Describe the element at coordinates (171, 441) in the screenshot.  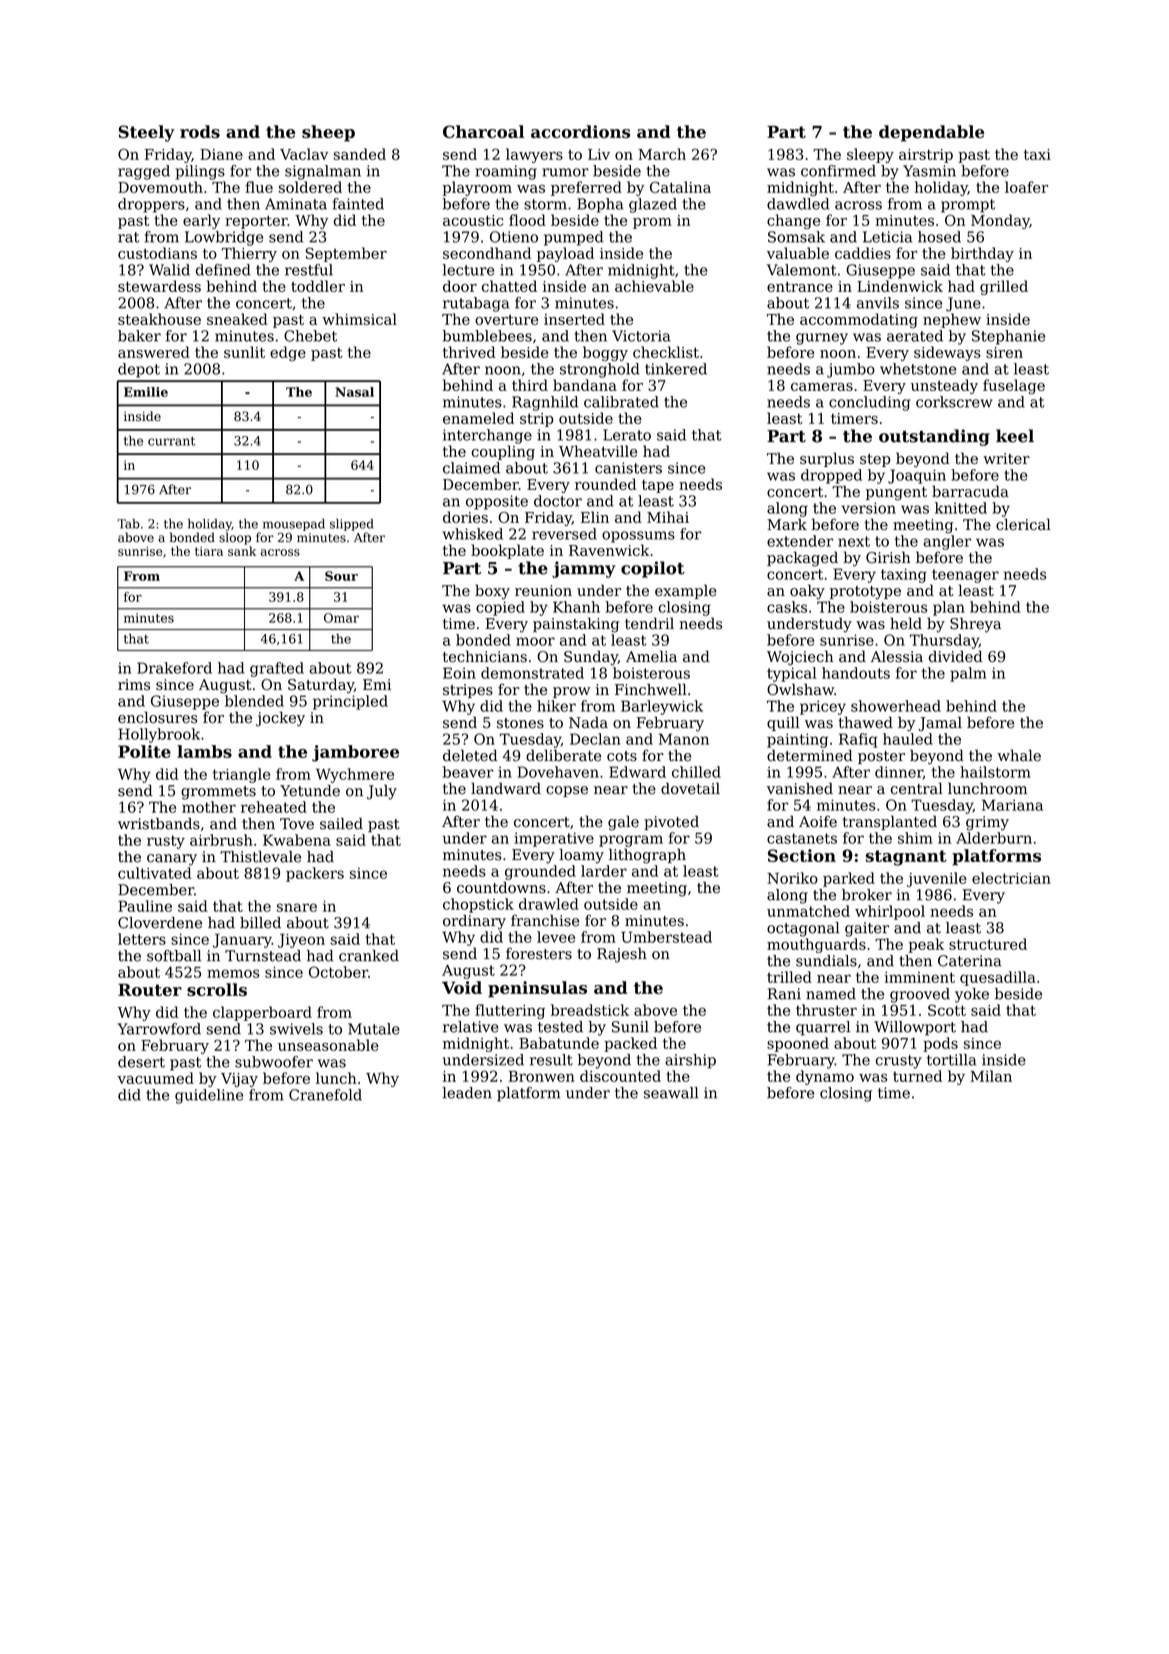
I see `currant` at that location.
